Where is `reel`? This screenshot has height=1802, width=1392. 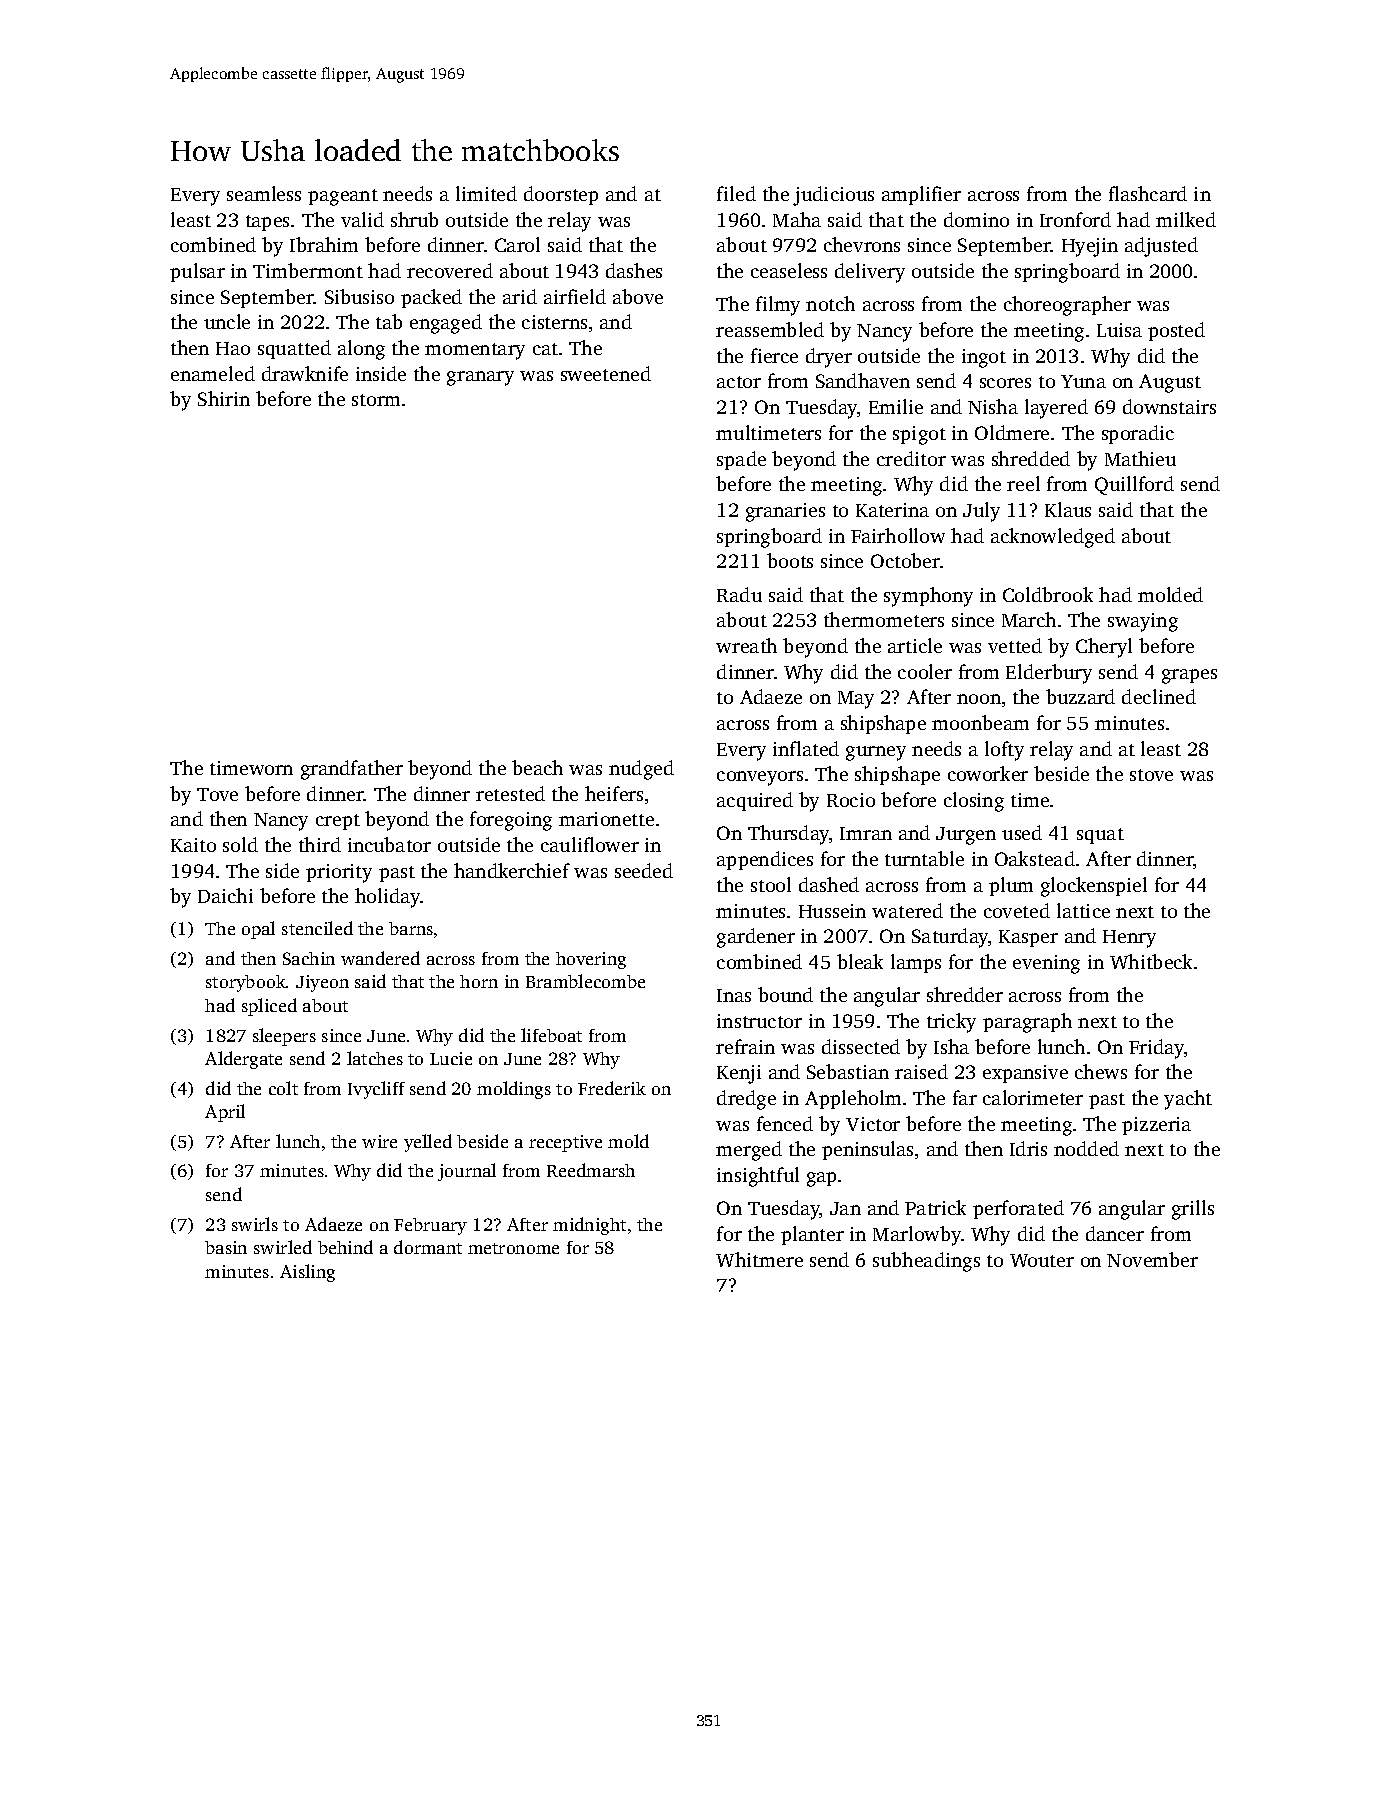
reel is located at coordinates (1023, 483).
